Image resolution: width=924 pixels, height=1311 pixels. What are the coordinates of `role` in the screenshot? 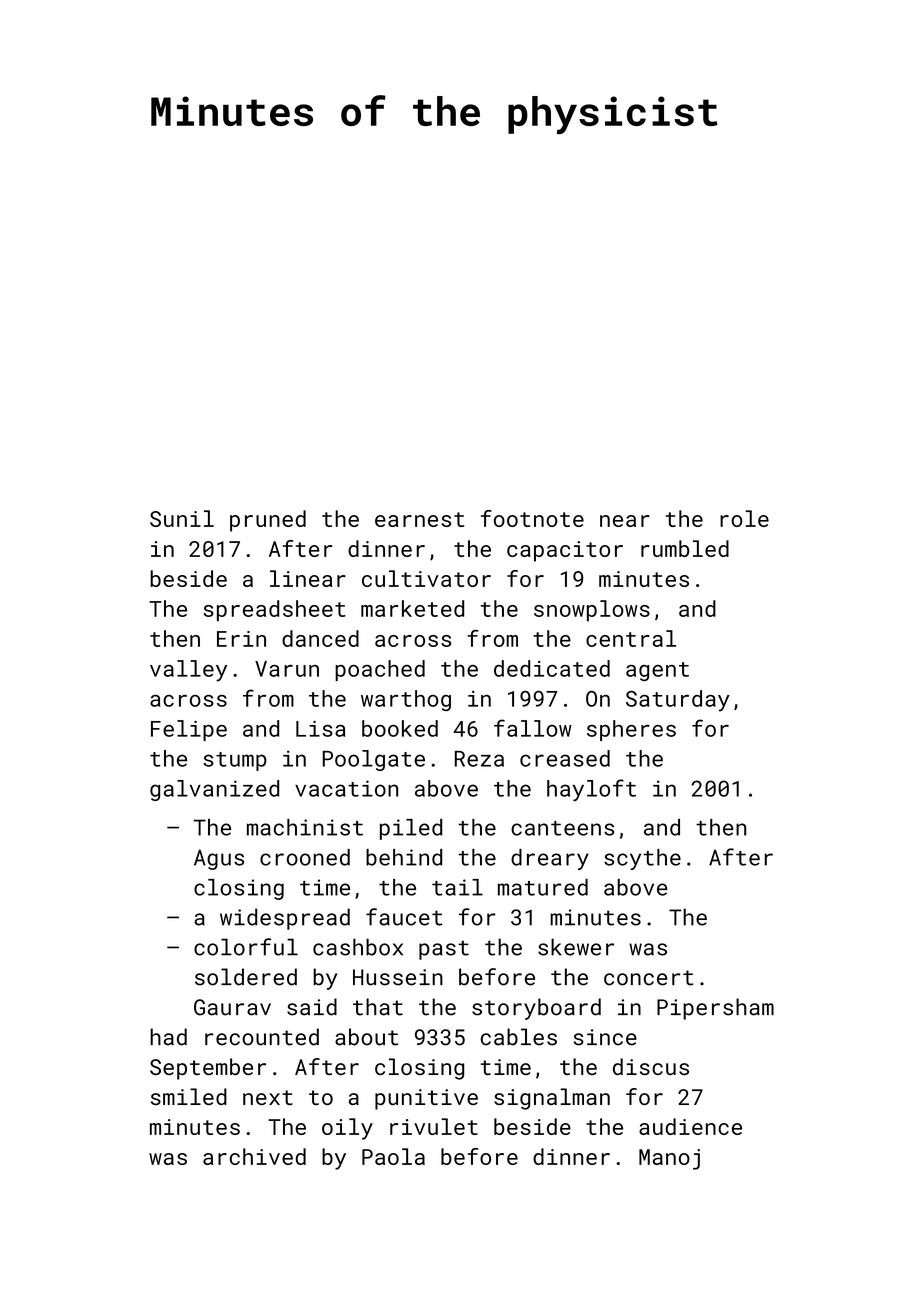 It's located at (744, 518).
